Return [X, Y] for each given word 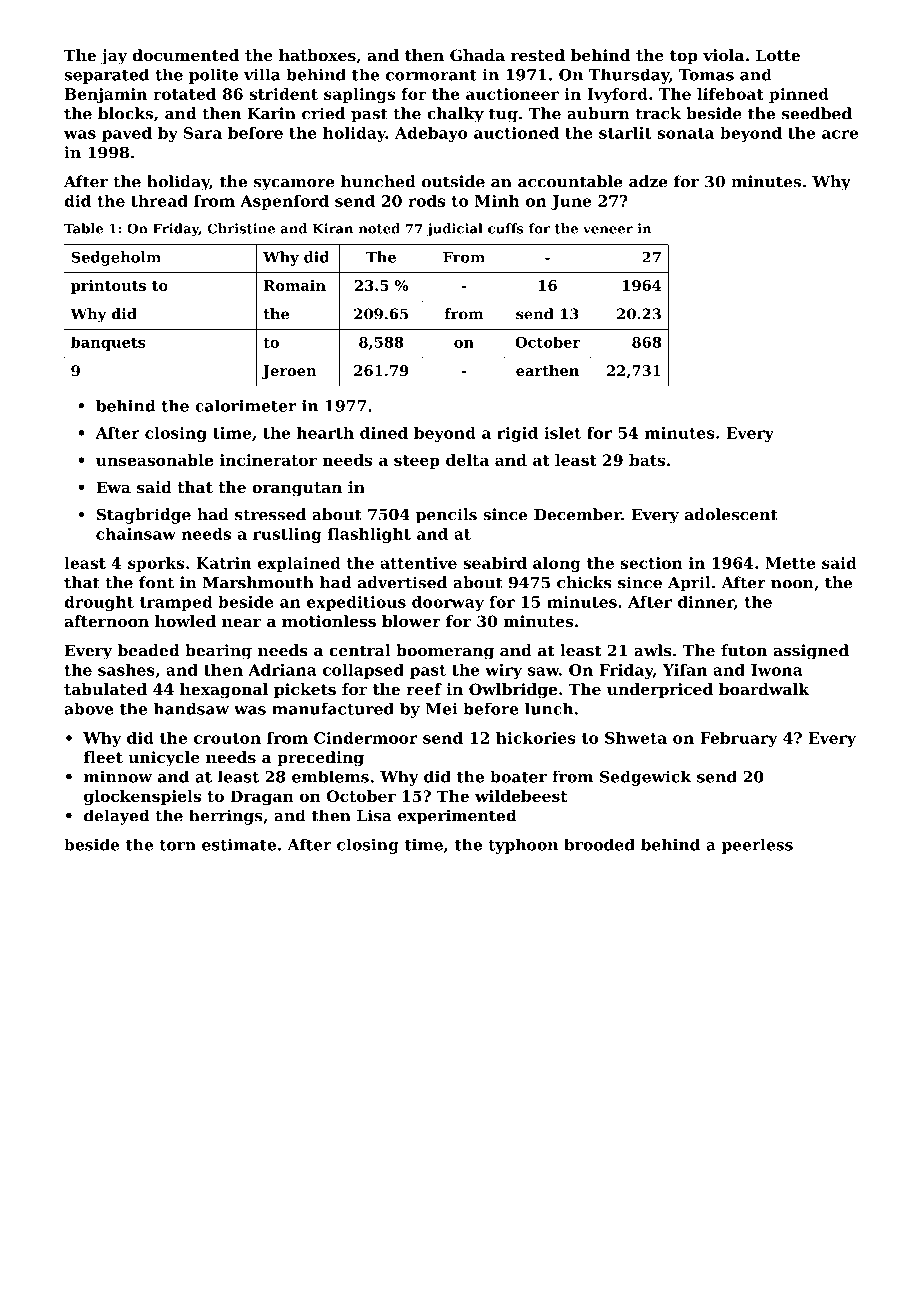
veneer [608, 230]
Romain [295, 285]
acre [840, 134]
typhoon [523, 846]
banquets [108, 343]
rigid [517, 434]
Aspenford [284, 202]
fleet [103, 757]
